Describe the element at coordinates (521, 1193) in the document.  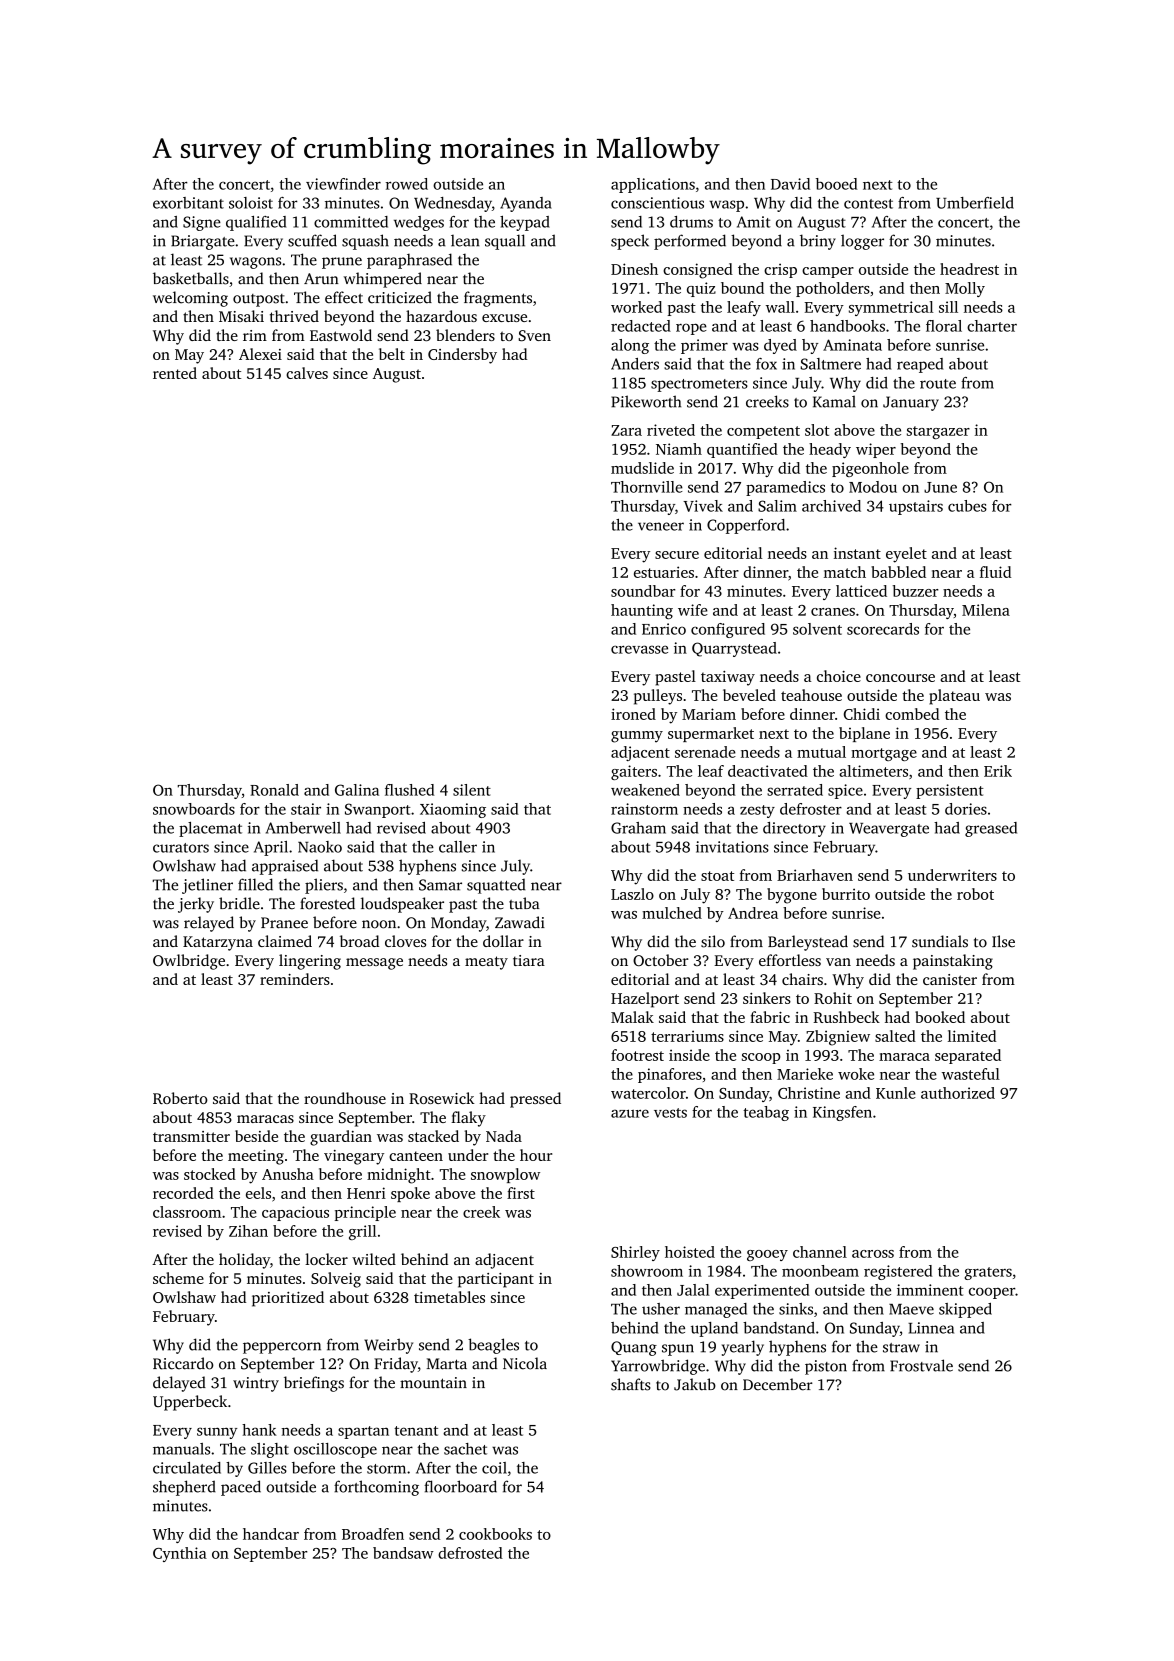
I see `first` at that location.
